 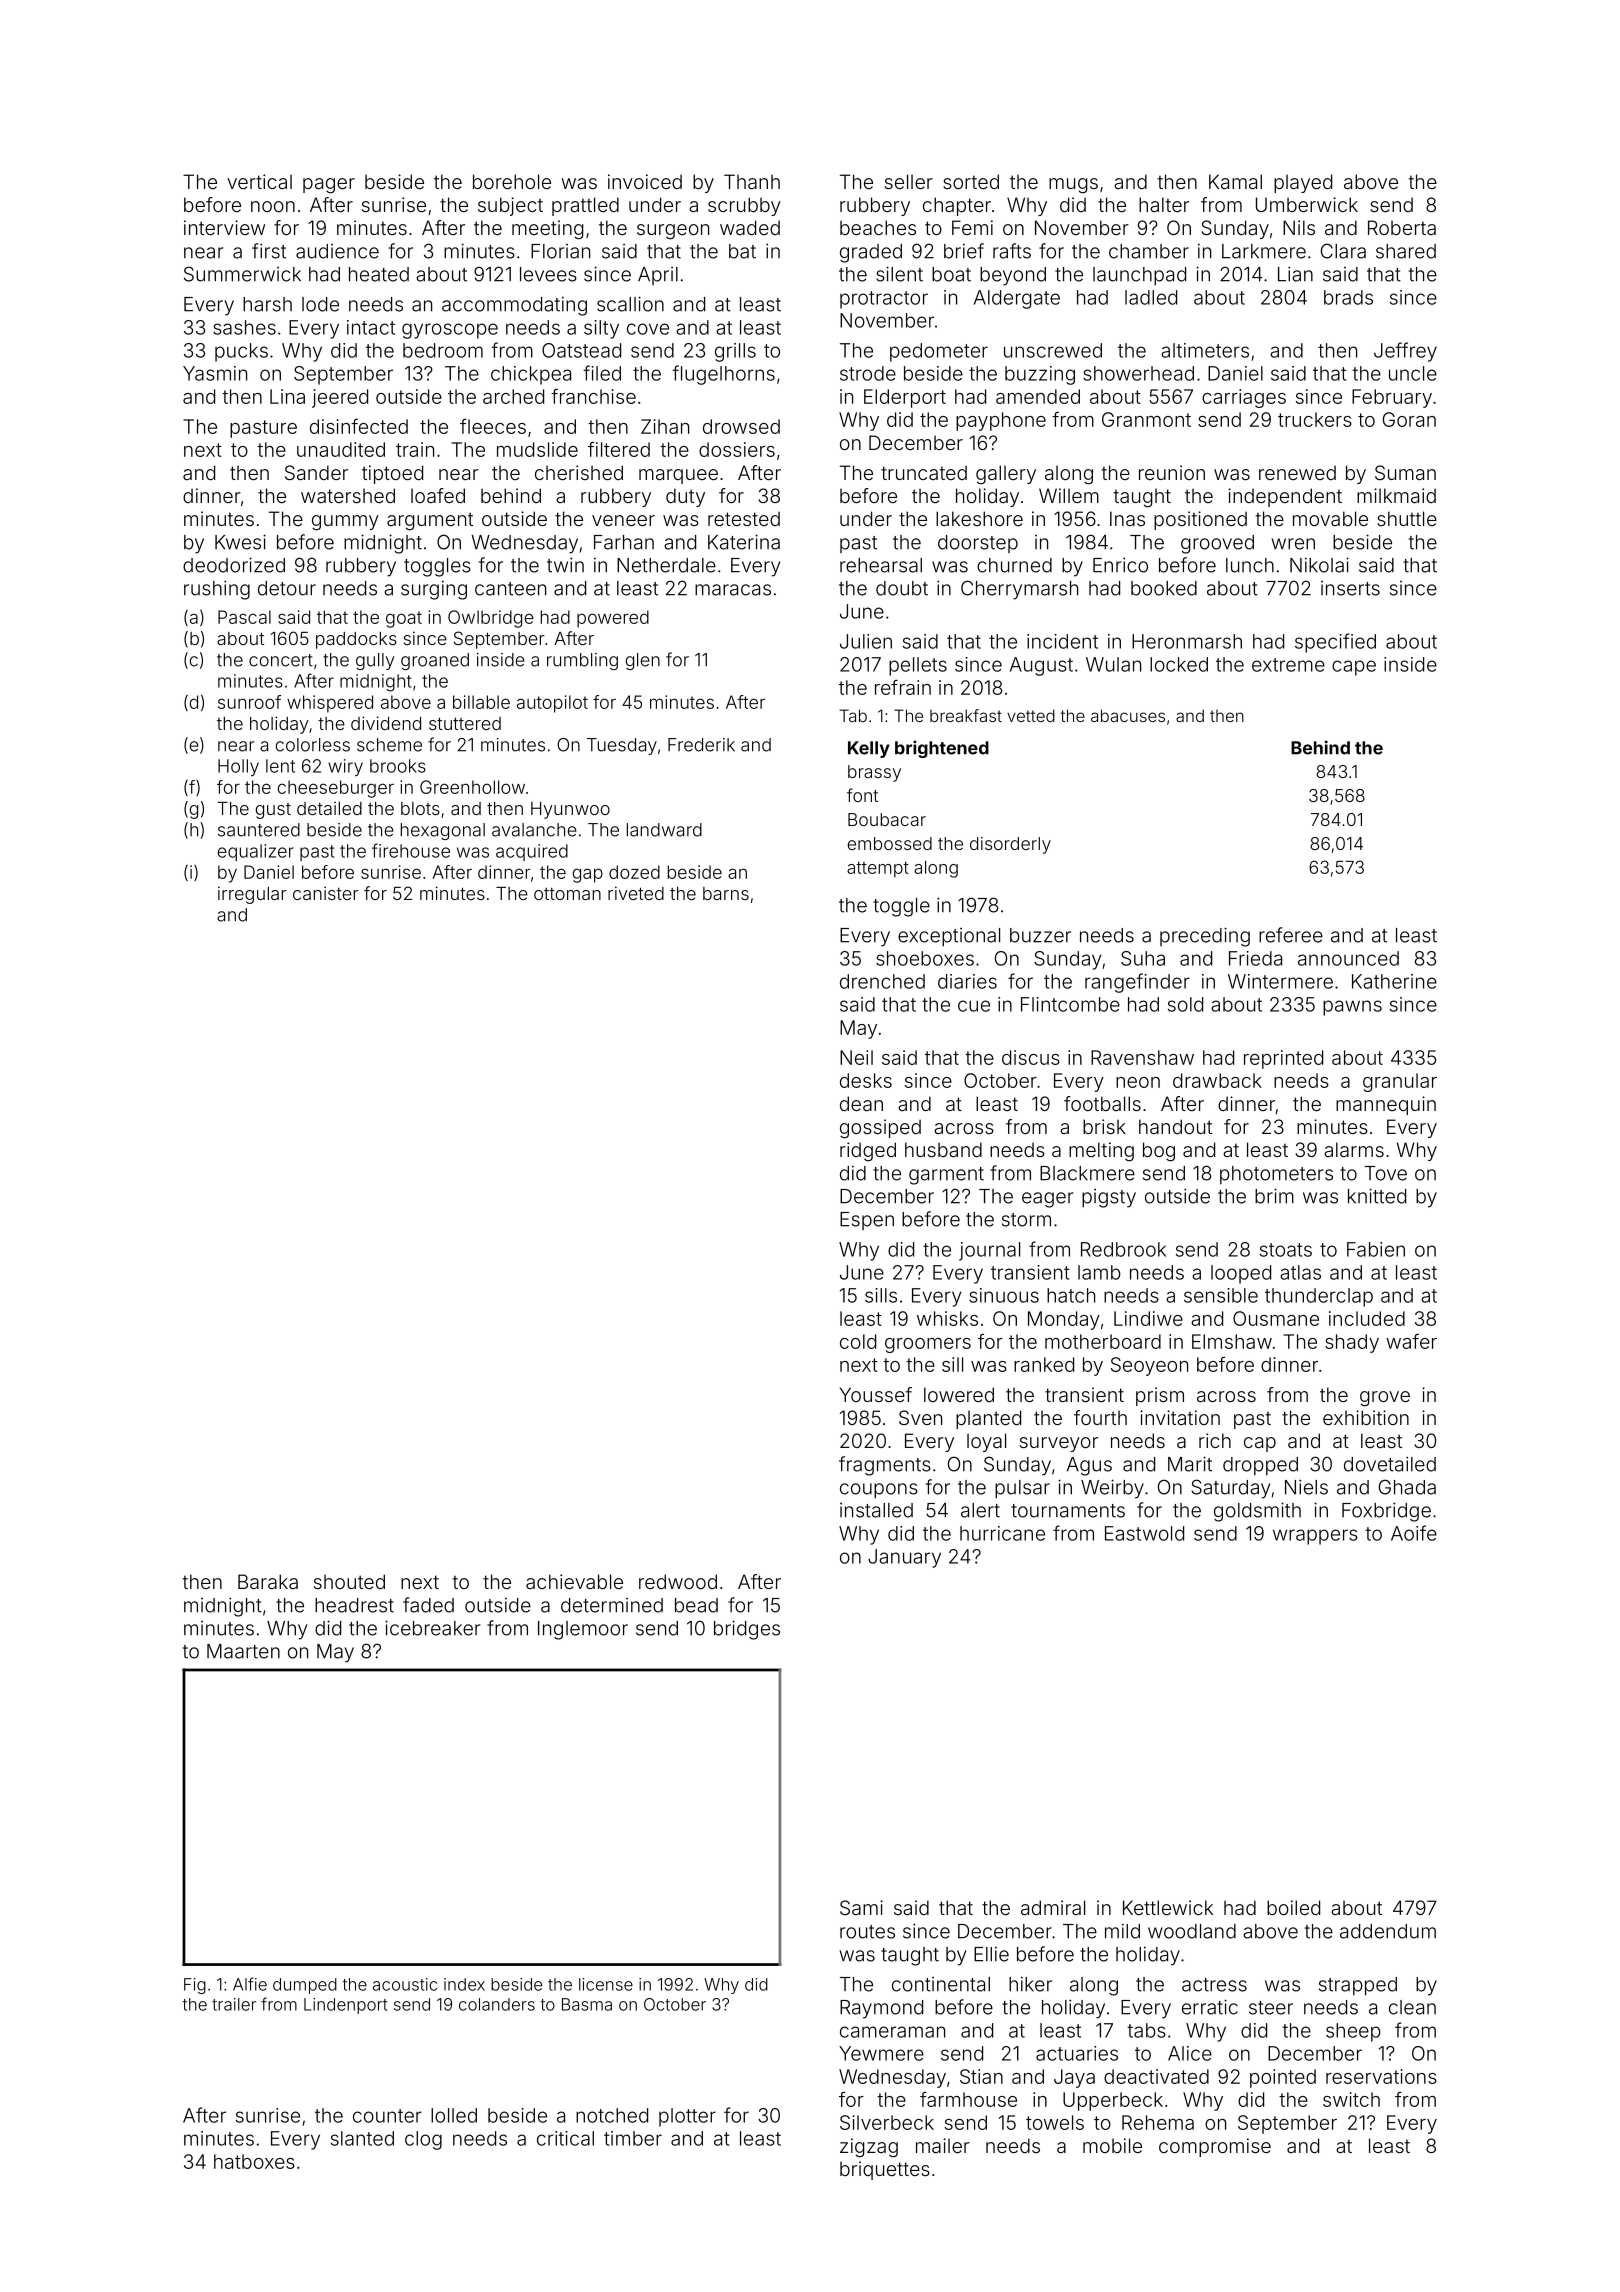 I want to click on Kamal, so click(x=1235, y=181).
